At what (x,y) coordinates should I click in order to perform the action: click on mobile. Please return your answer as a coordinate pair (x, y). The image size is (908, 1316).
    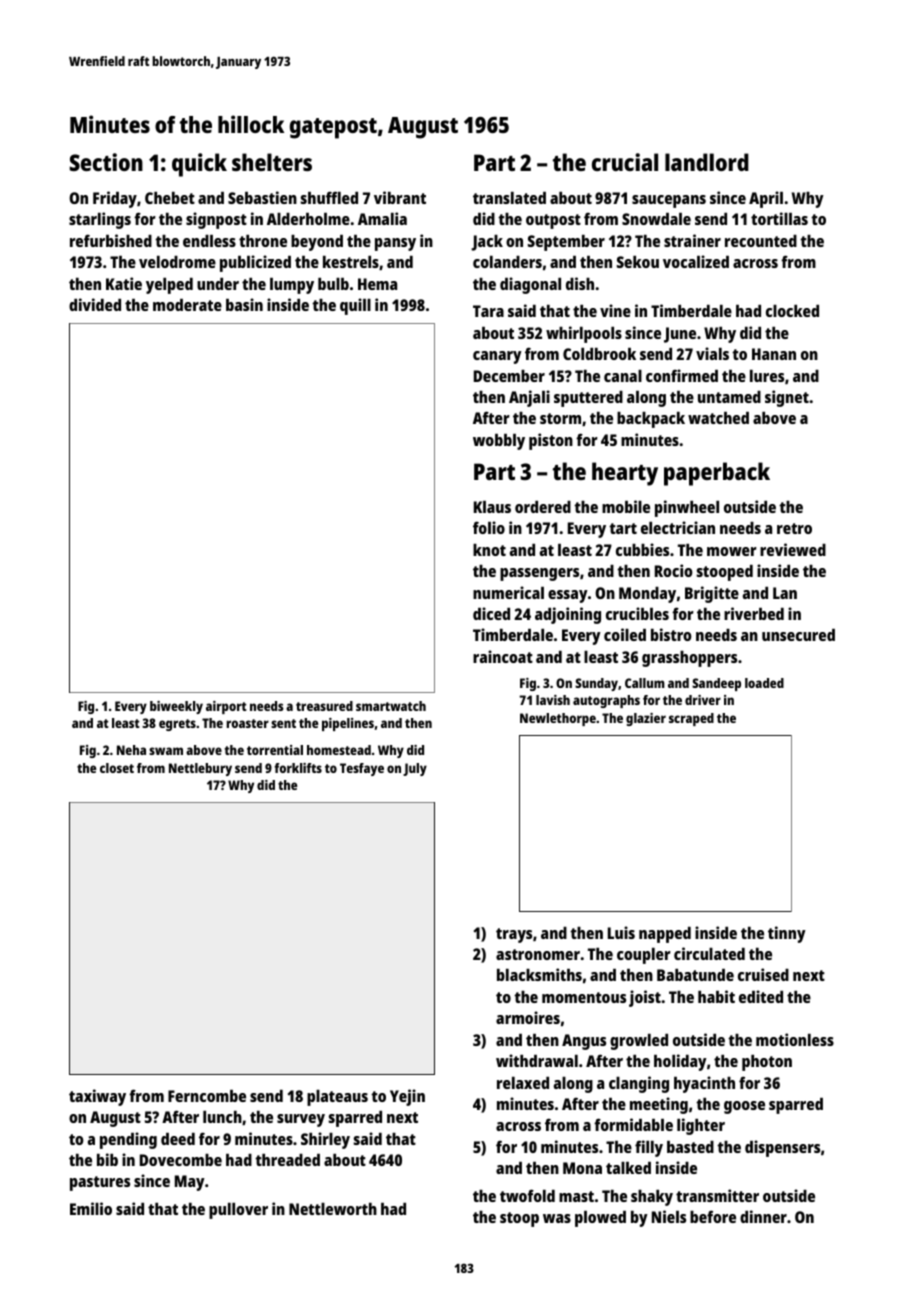
    Looking at the image, I should click on (626, 506).
